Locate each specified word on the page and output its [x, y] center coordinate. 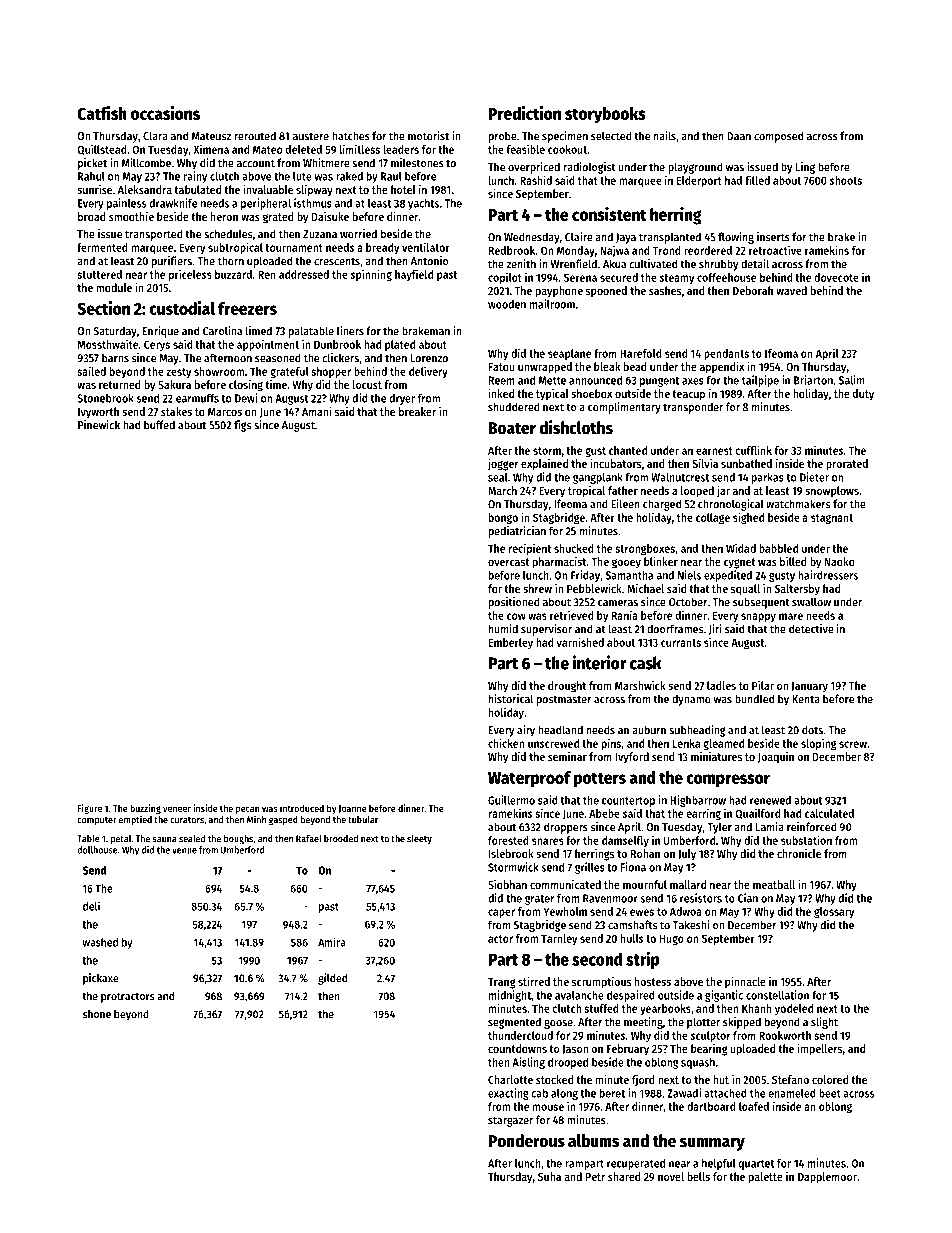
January [809, 687]
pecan [248, 810]
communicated [565, 884]
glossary [834, 913]
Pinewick [99, 425]
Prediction [525, 113]
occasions [165, 113]
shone [97, 1014]
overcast [509, 562]
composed [778, 137]
